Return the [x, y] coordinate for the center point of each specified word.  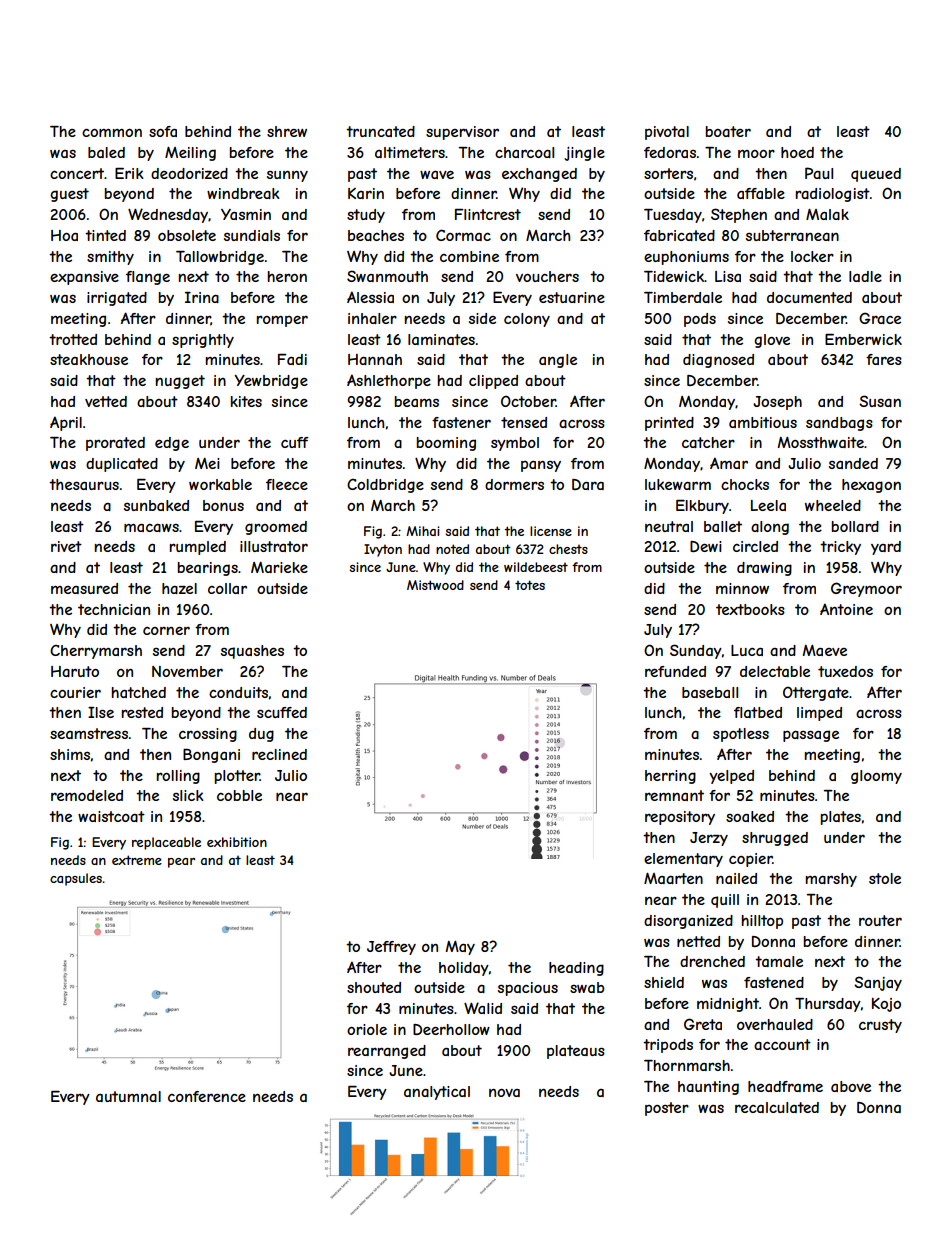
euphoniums [686, 258]
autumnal [128, 1096]
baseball [710, 692]
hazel [179, 588]
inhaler [372, 318]
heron [287, 276]
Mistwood [435, 585]
